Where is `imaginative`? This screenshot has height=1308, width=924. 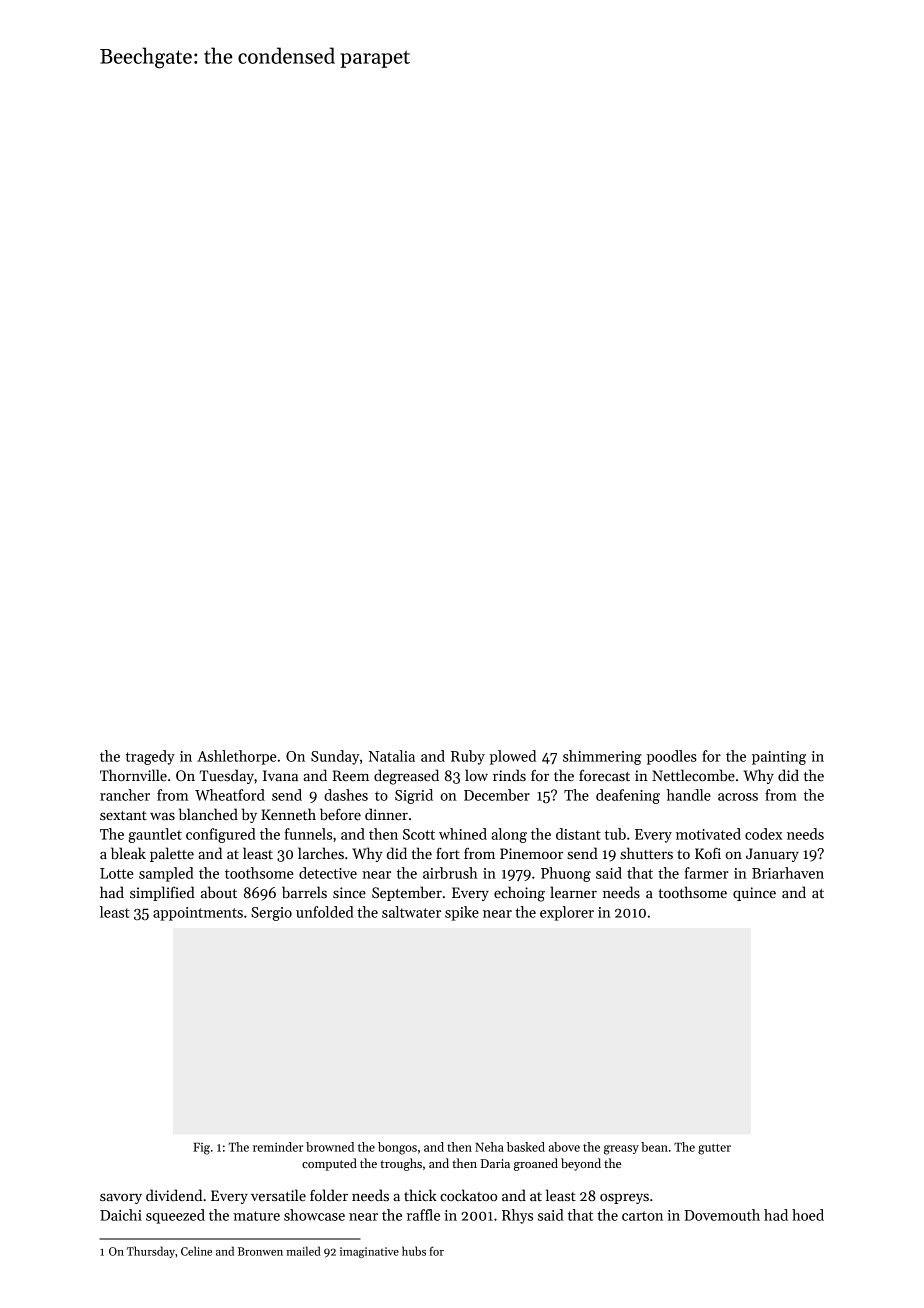
imaginative is located at coordinates (369, 1252).
